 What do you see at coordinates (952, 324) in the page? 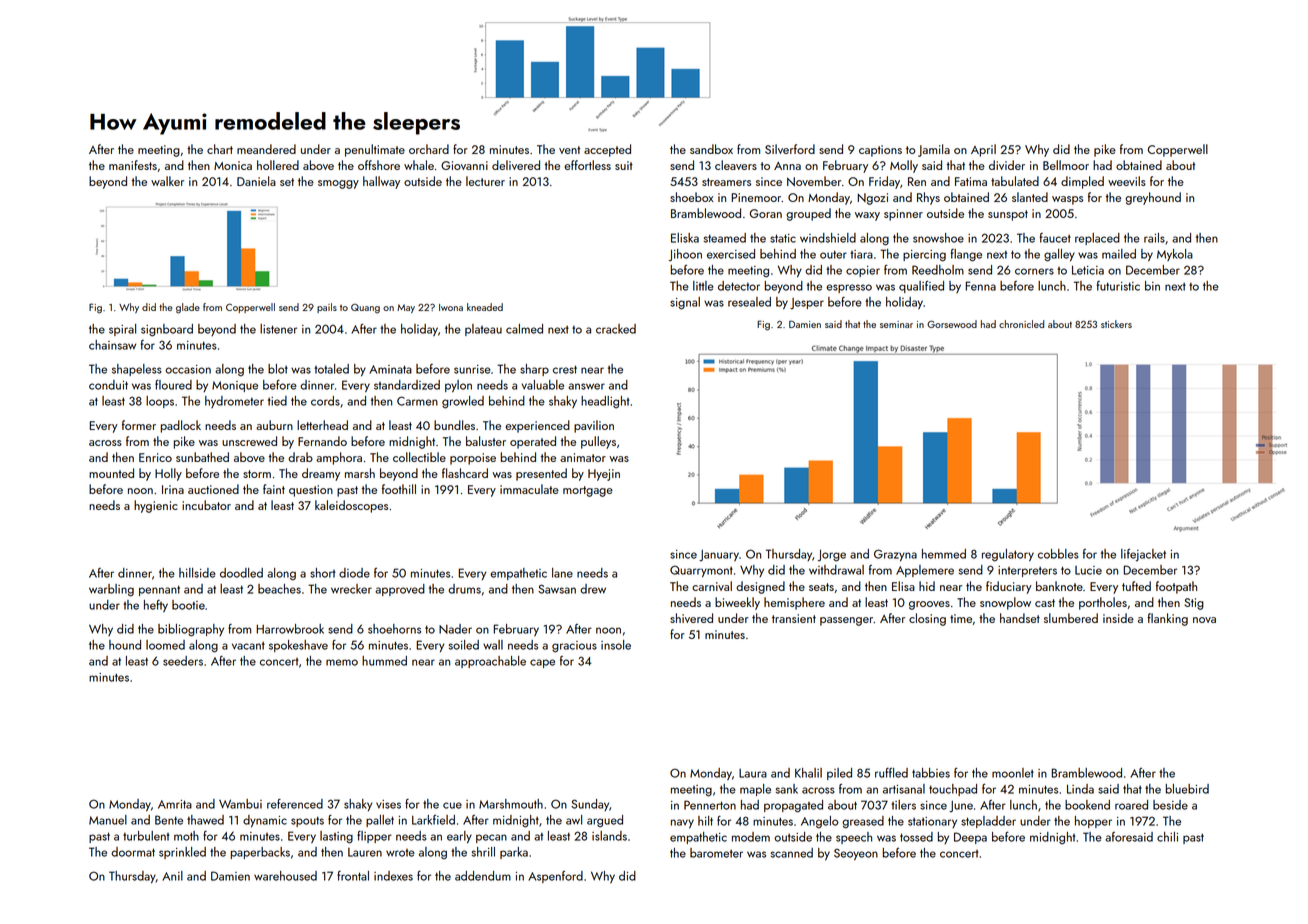
I see `Gorsewood` at bounding box center [952, 324].
